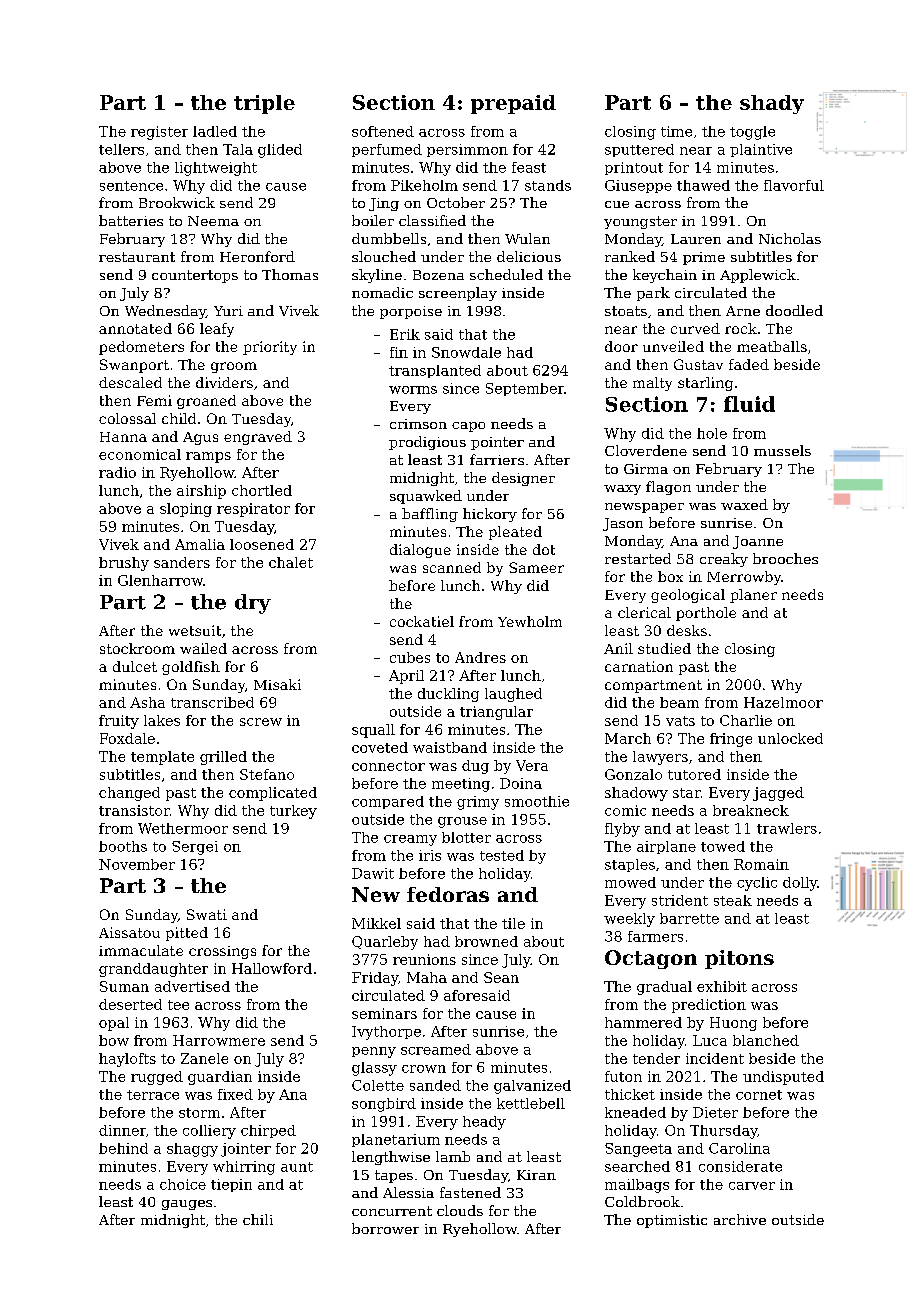 The width and height of the image is (924, 1308). What do you see at coordinates (772, 104) in the image?
I see `shady` at bounding box center [772, 104].
